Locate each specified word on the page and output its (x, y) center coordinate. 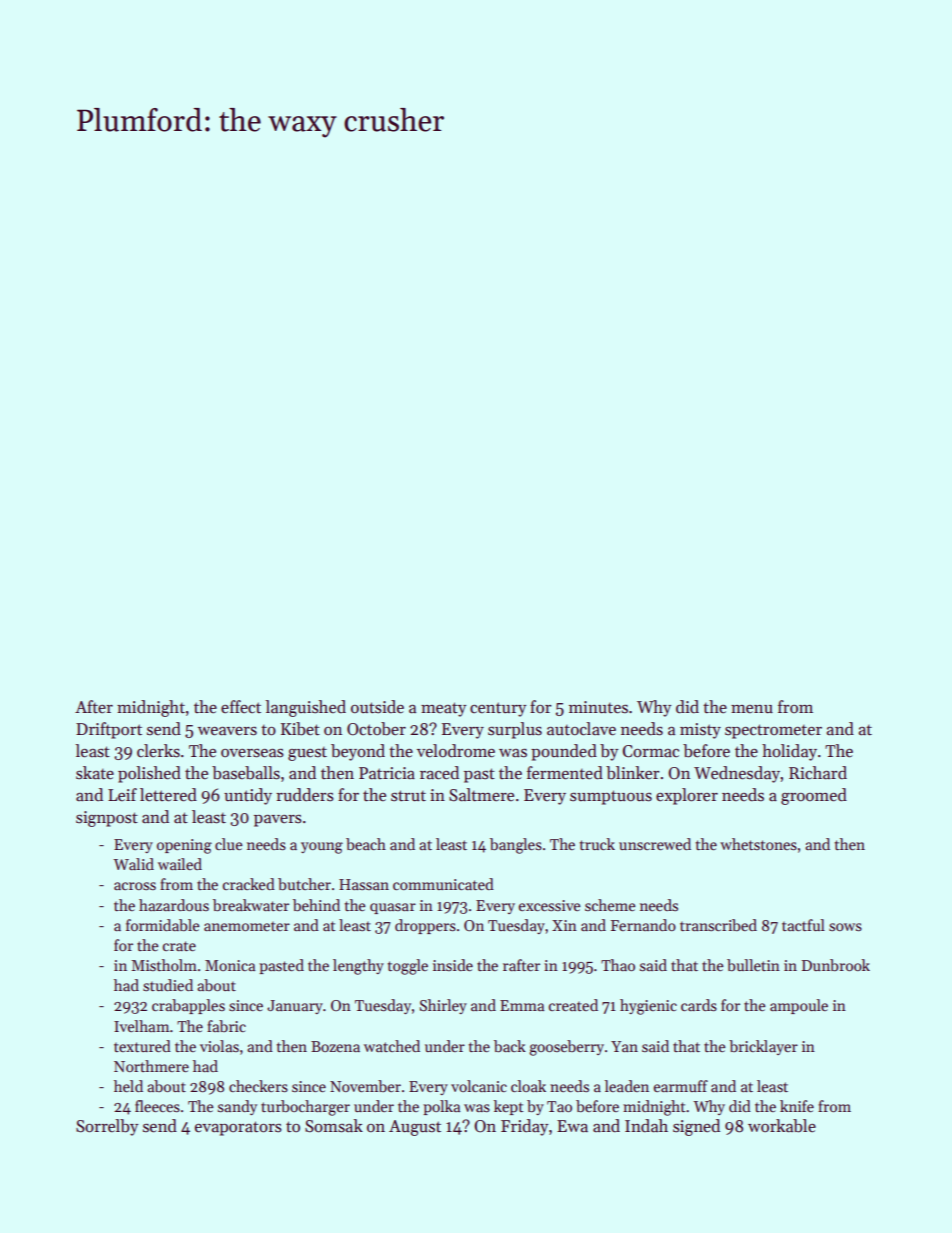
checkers (258, 1086)
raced (439, 773)
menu (752, 709)
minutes (598, 707)
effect (241, 707)
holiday (789, 752)
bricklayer (763, 1047)
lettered (168, 795)
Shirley (443, 1006)
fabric (226, 1026)
